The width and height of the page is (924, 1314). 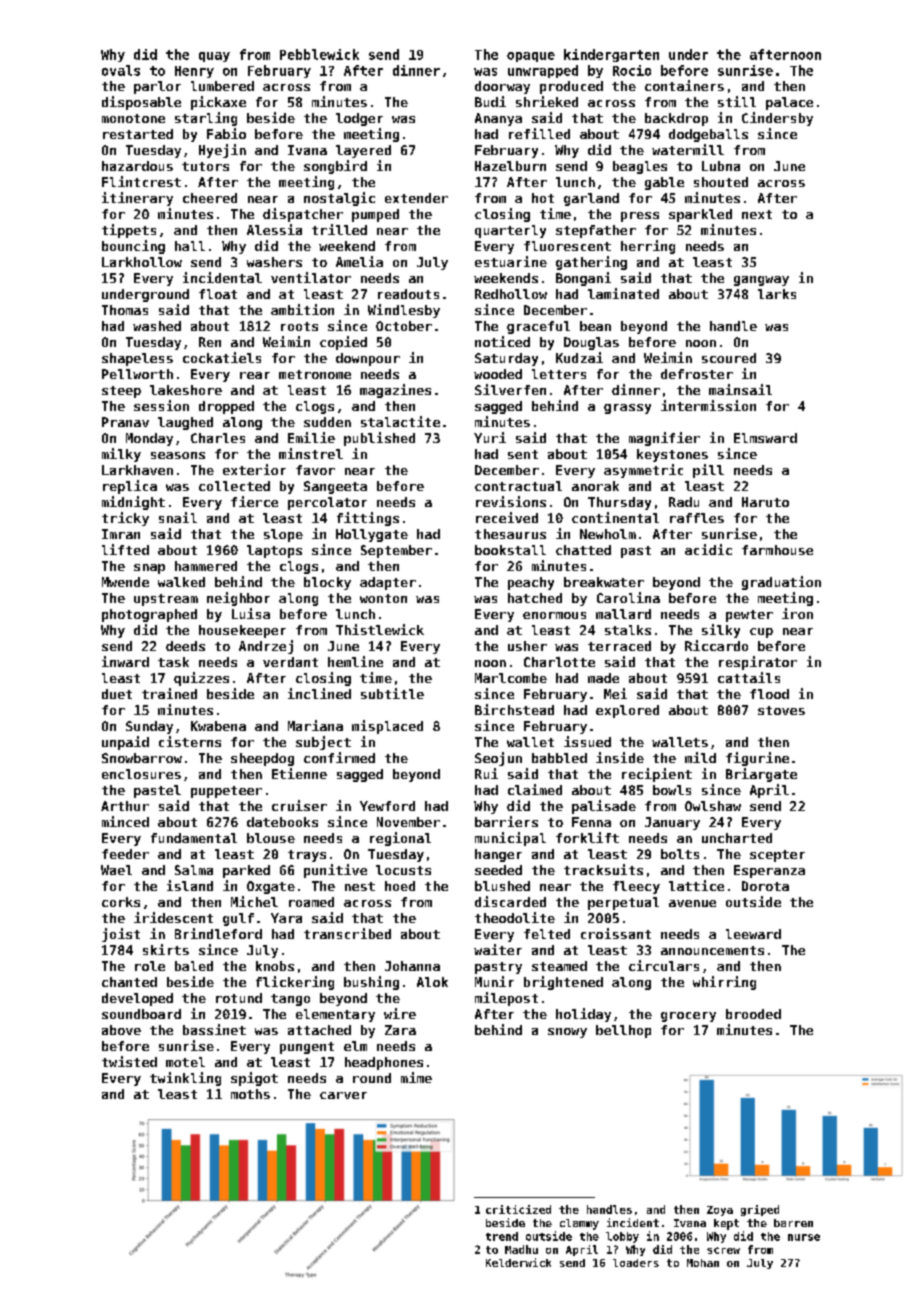 What do you see at coordinates (403, 870) in the page?
I see `locusts` at bounding box center [403, 870].
